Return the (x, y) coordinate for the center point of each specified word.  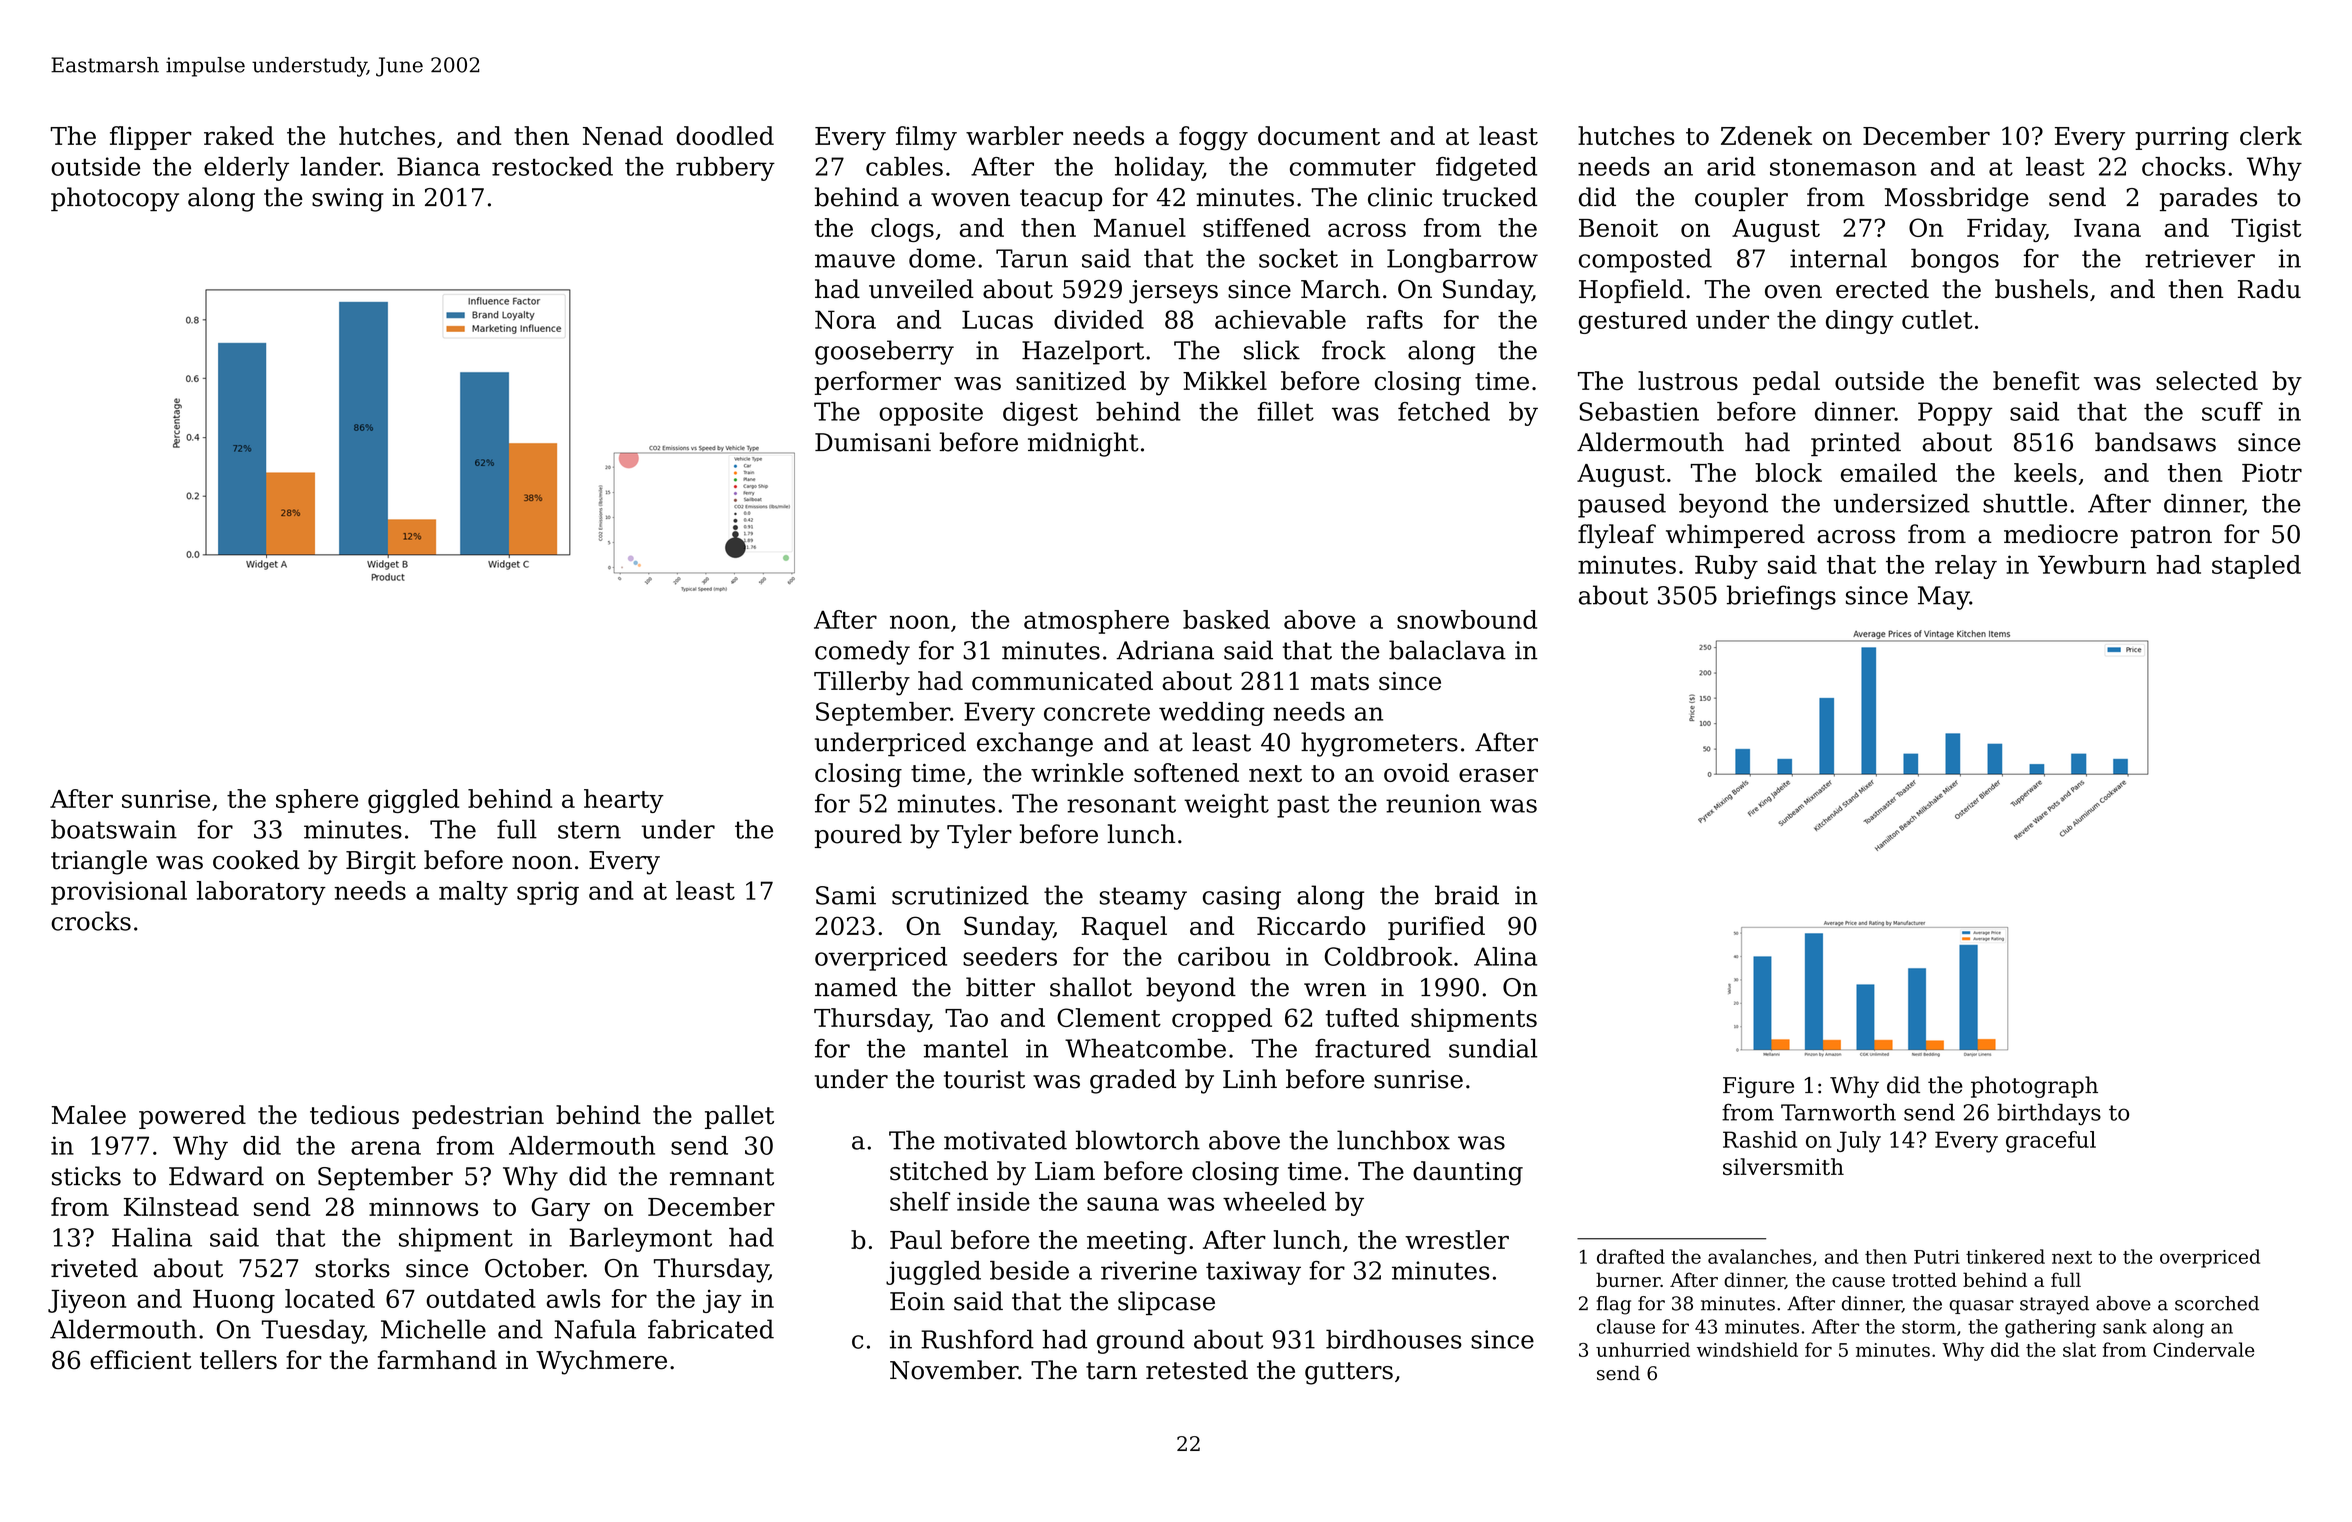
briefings (1781, 597)
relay (1966, 567)
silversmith (1783, 1166)
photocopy (115, 199)
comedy (862, 652)
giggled (413, 801)
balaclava (1447, 650)
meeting (1137, 1243)
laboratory (261, 893)
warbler (1014, 135)
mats (1340, 682)
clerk (2271, 135)
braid (1467, 895)
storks (352, 1268)
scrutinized (960, 895)
